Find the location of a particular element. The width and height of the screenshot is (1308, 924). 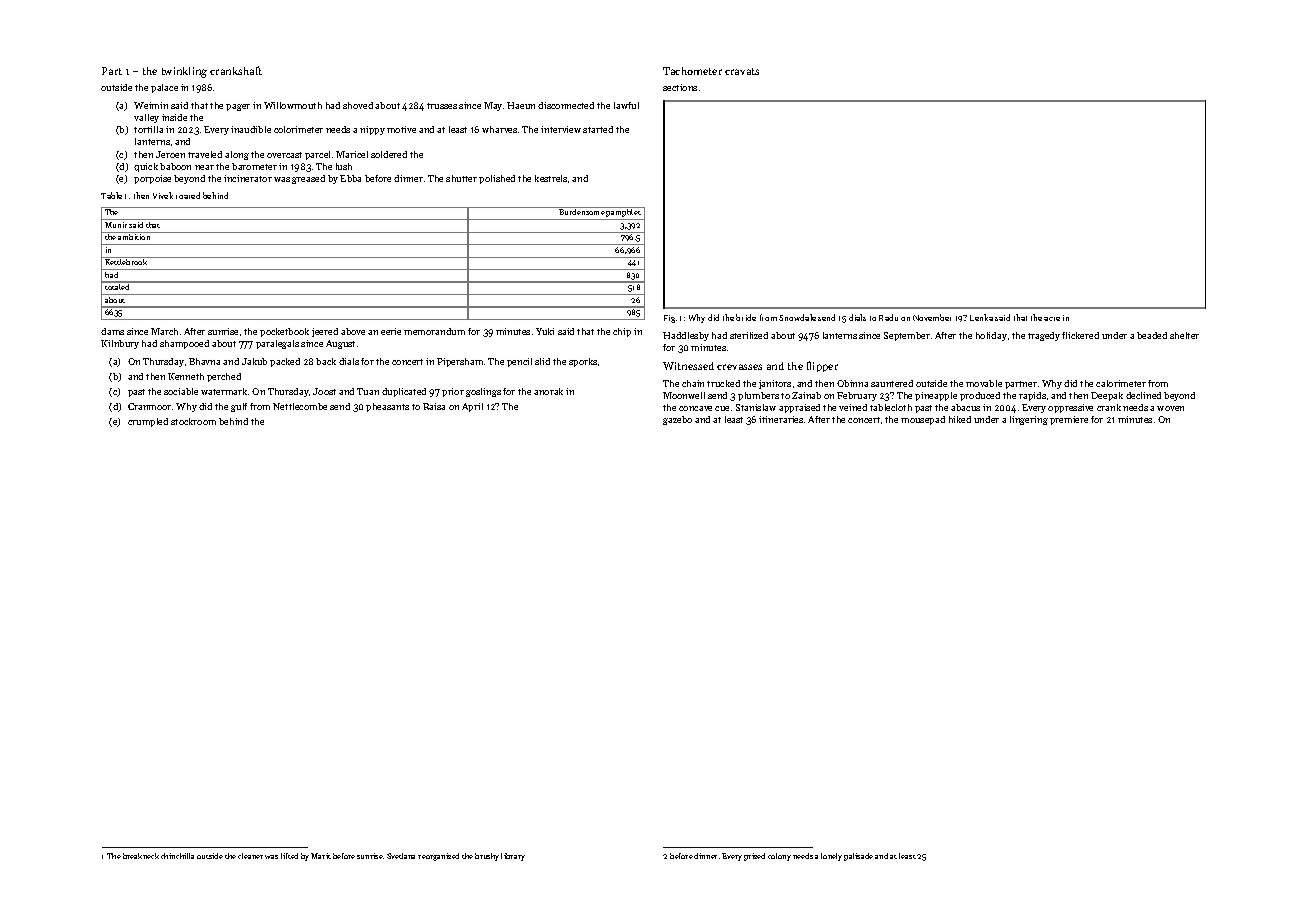

cleaner is located at coordinates (250, 856).
